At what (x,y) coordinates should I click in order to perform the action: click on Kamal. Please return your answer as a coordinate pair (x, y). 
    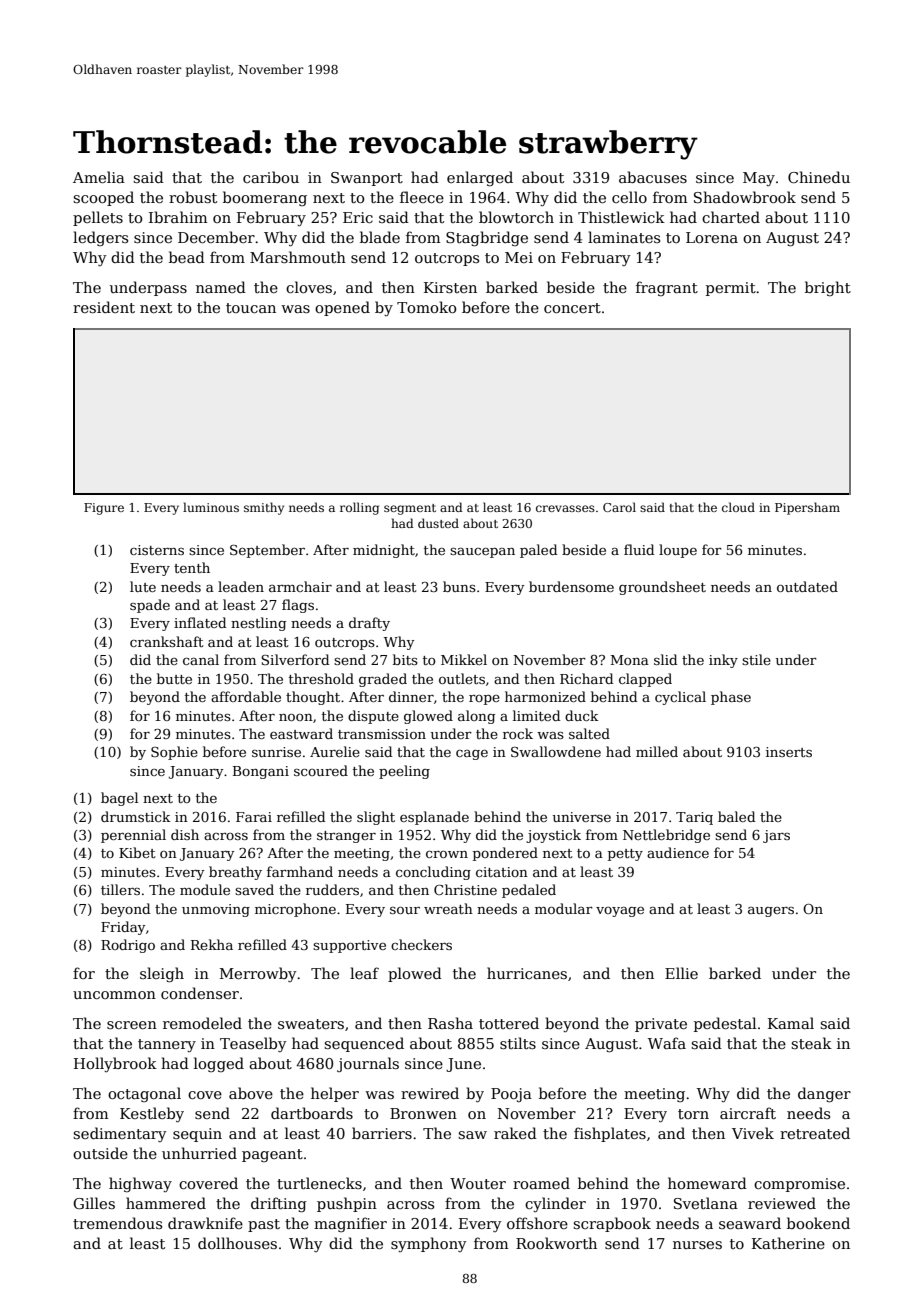
    Looking at the image, I should click on (791, 1023).
